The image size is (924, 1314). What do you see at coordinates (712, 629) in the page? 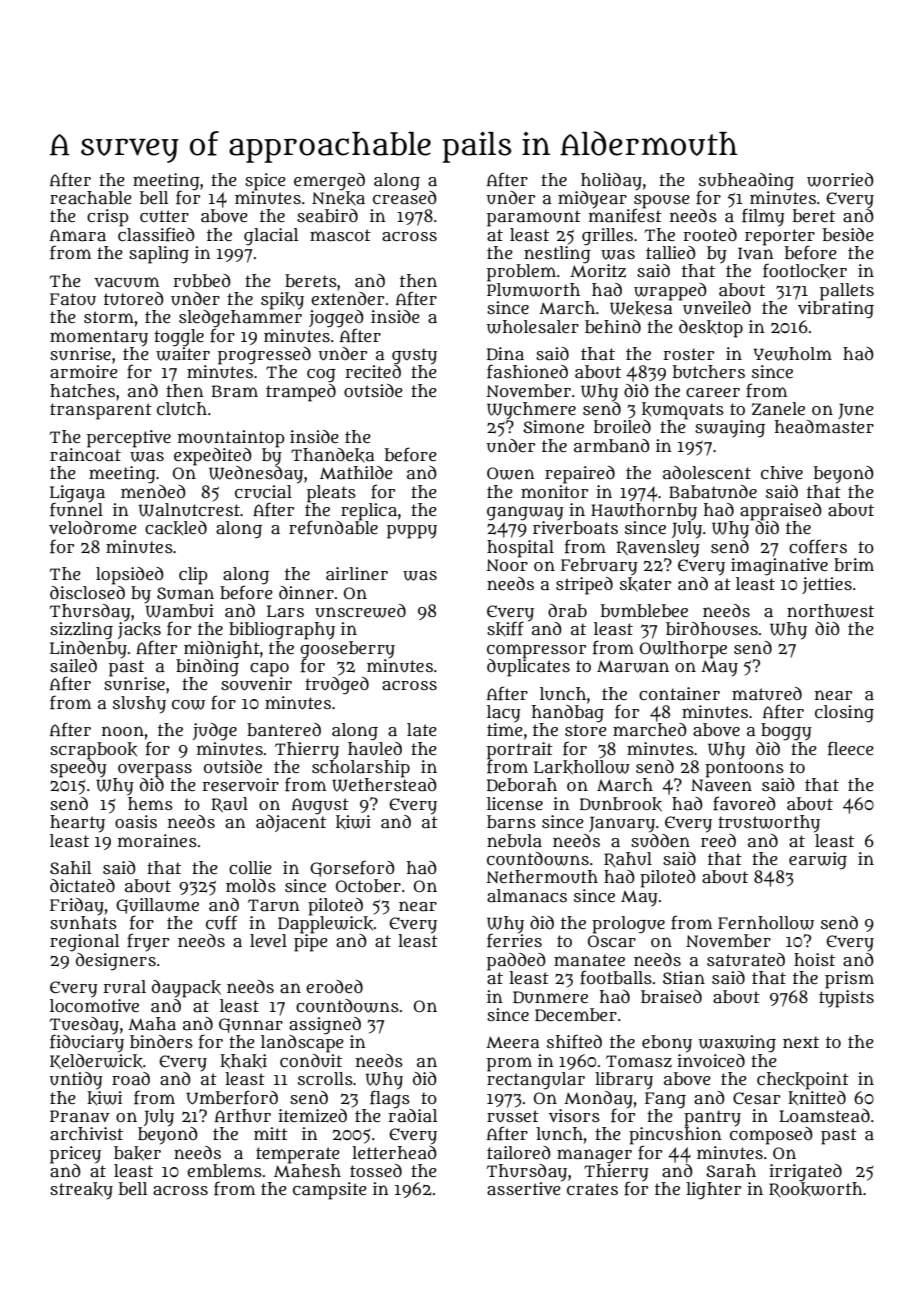
I see `birdhouses` at bounding box center [712, 629].
